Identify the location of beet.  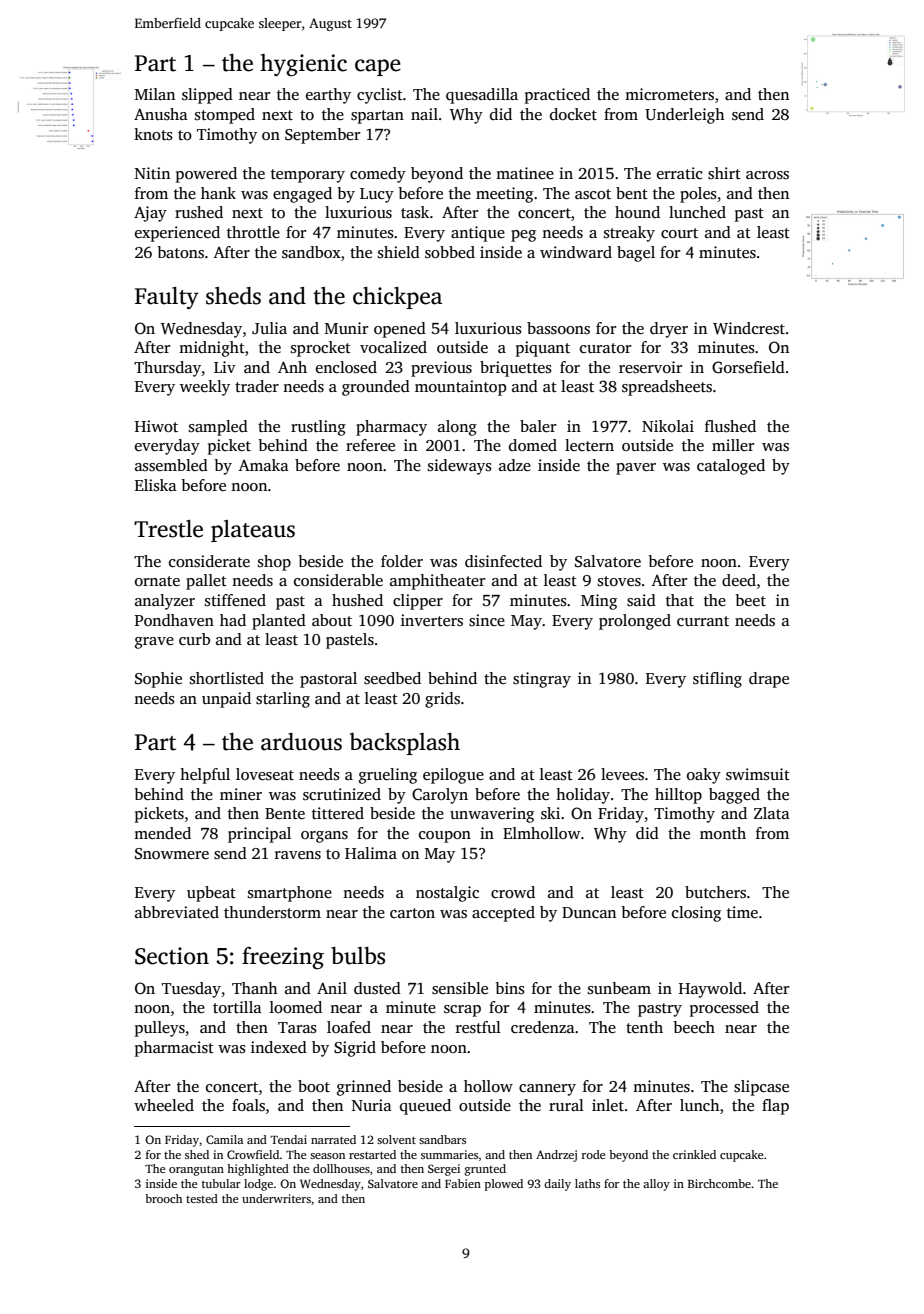
(750, 600).
